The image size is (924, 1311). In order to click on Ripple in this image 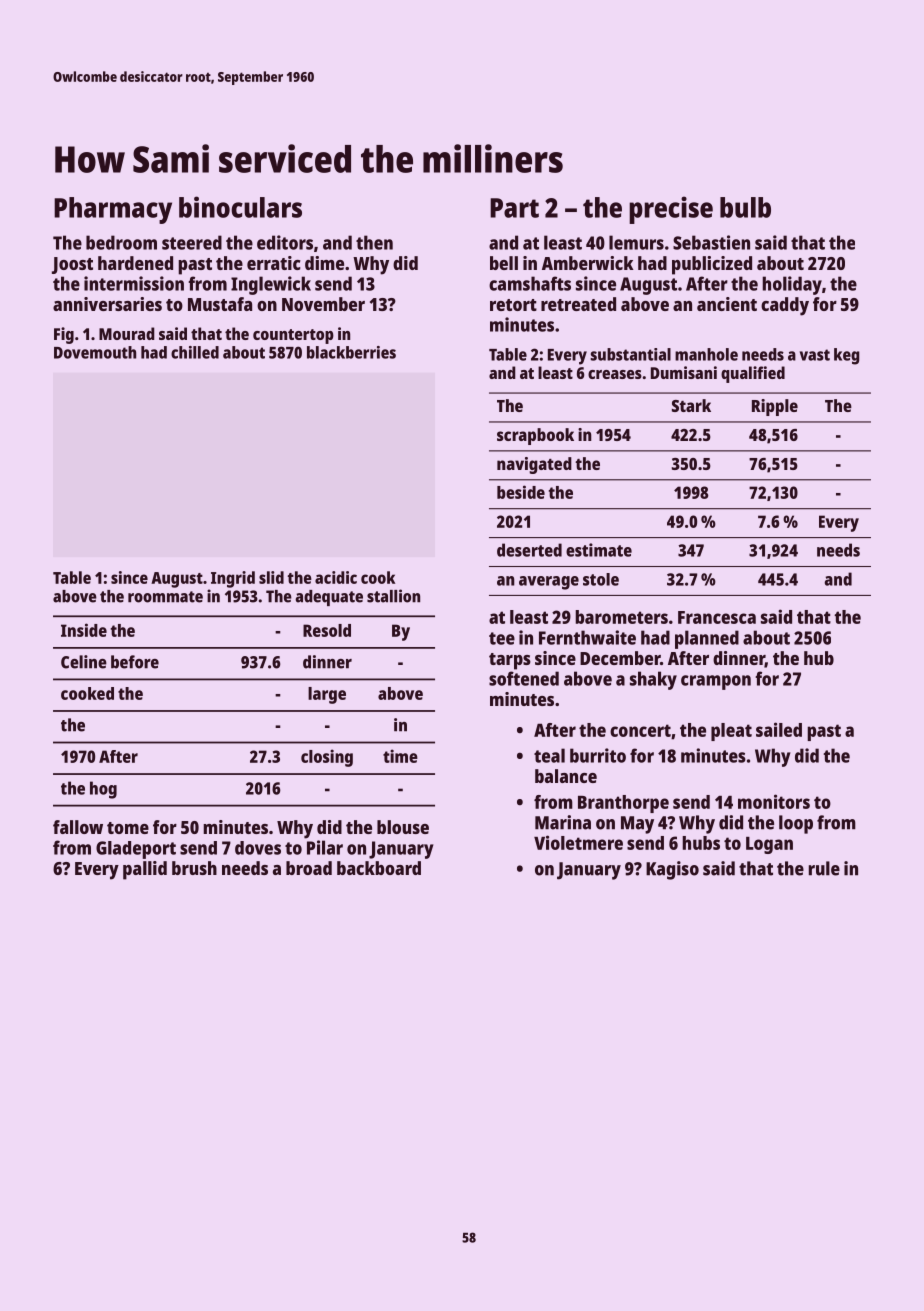, I will do `click(775, 407)`.
